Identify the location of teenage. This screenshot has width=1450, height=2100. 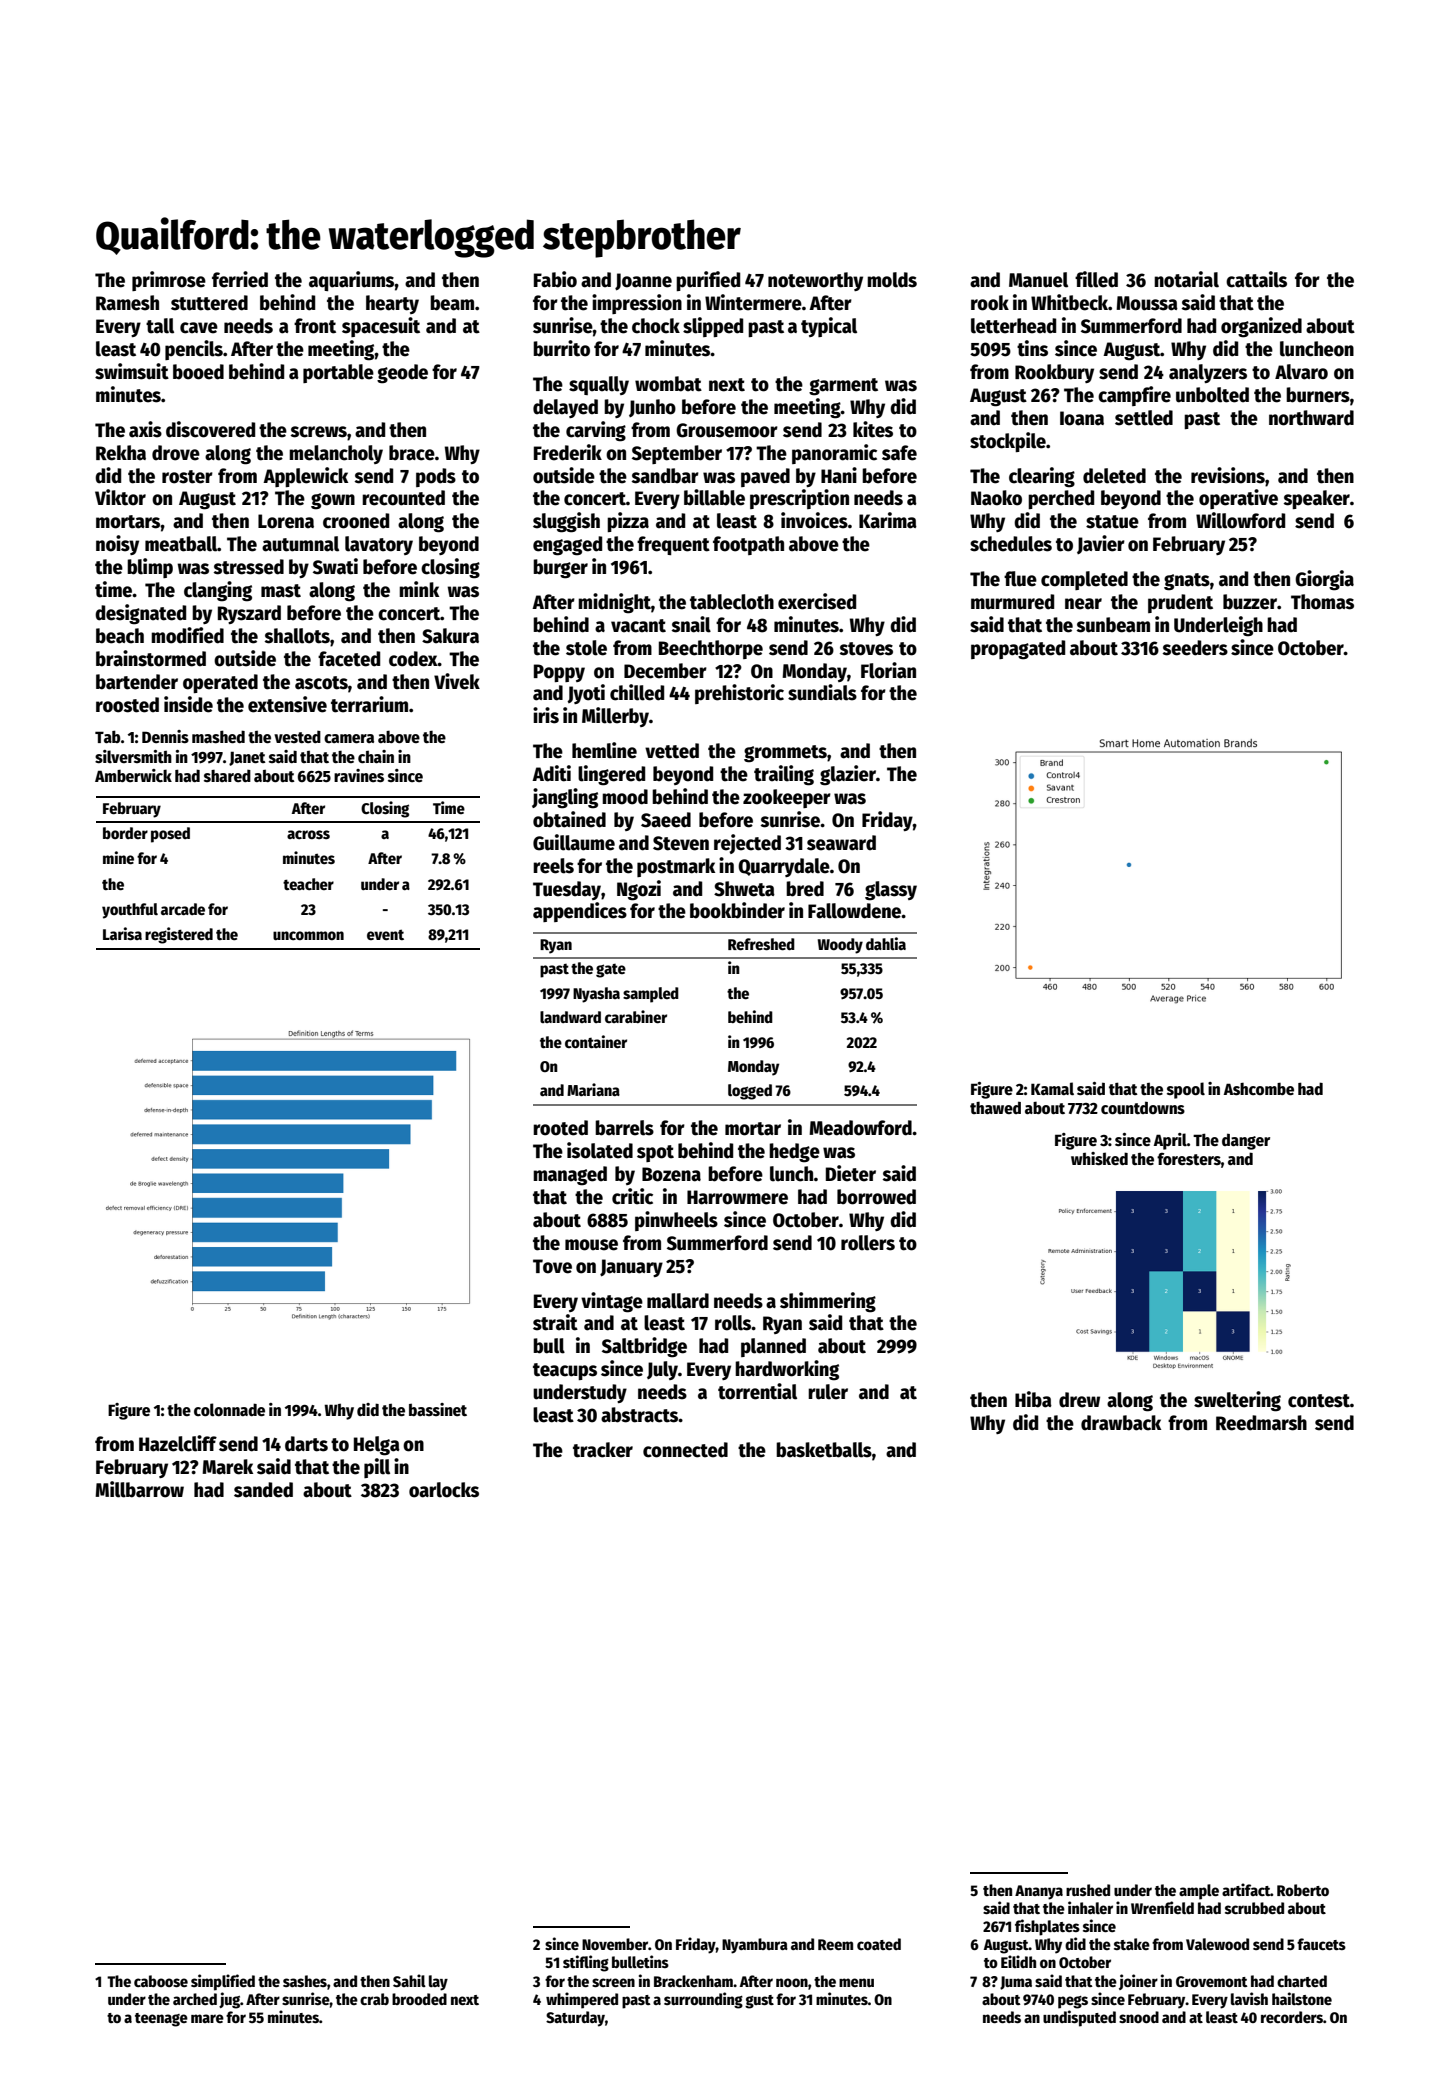
(161, 2020).
